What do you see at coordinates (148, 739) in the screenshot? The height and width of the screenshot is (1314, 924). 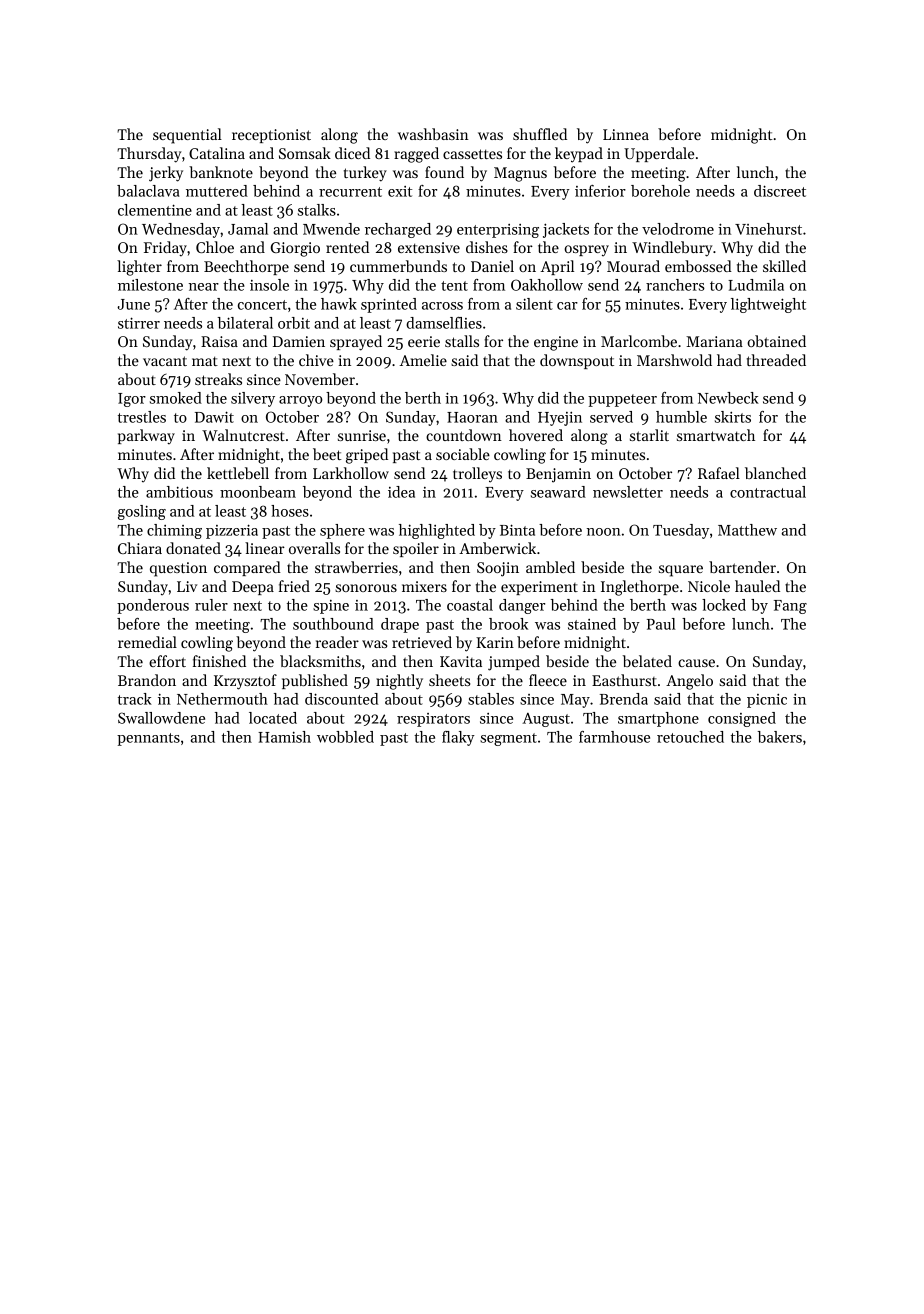 I see `pennants` at bounding box center [148, 739].
